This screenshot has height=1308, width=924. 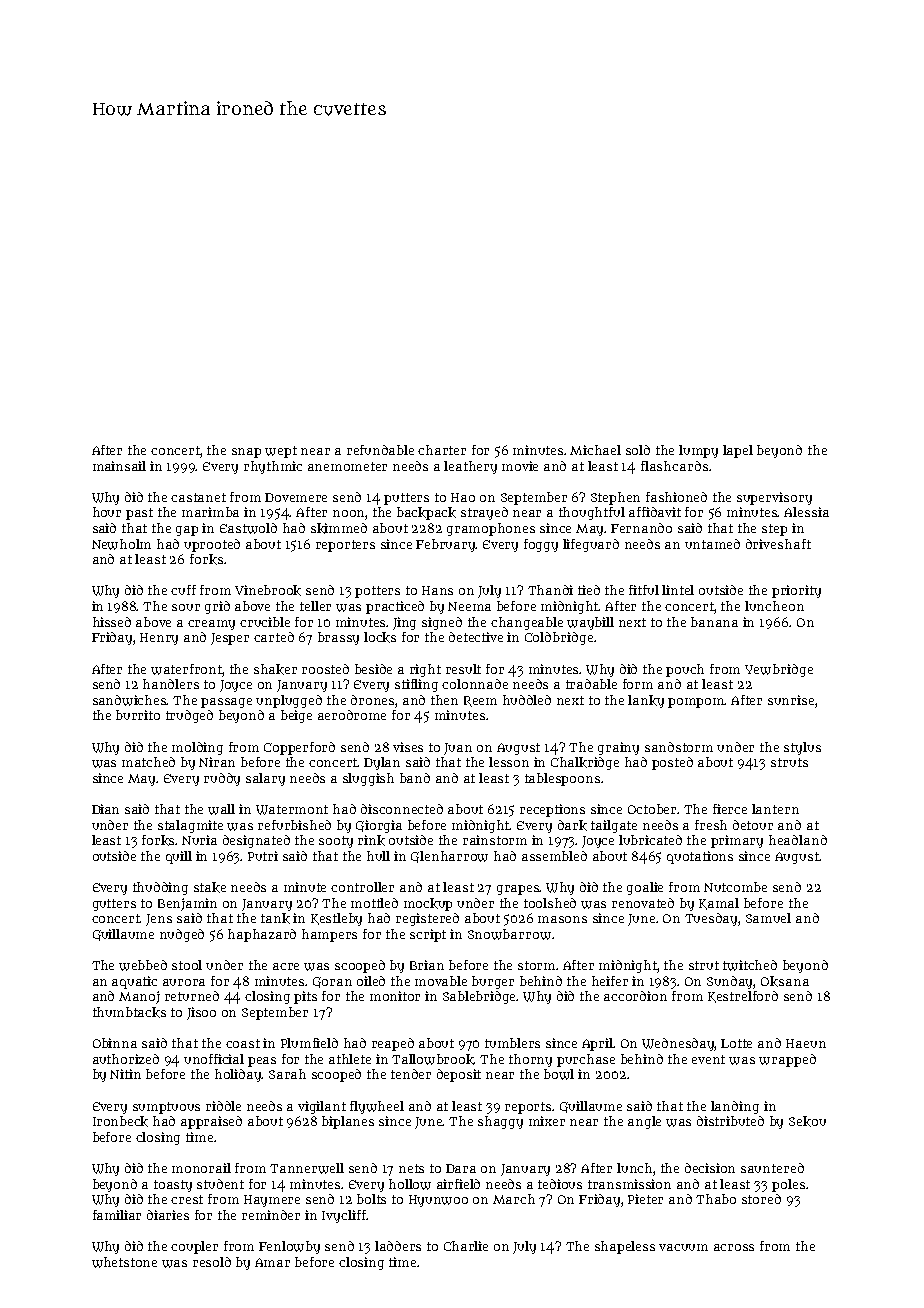 What do you see at coordinates (184, 982) in the screenshot?
I see `aurora` at bounding box center [184, 982].
